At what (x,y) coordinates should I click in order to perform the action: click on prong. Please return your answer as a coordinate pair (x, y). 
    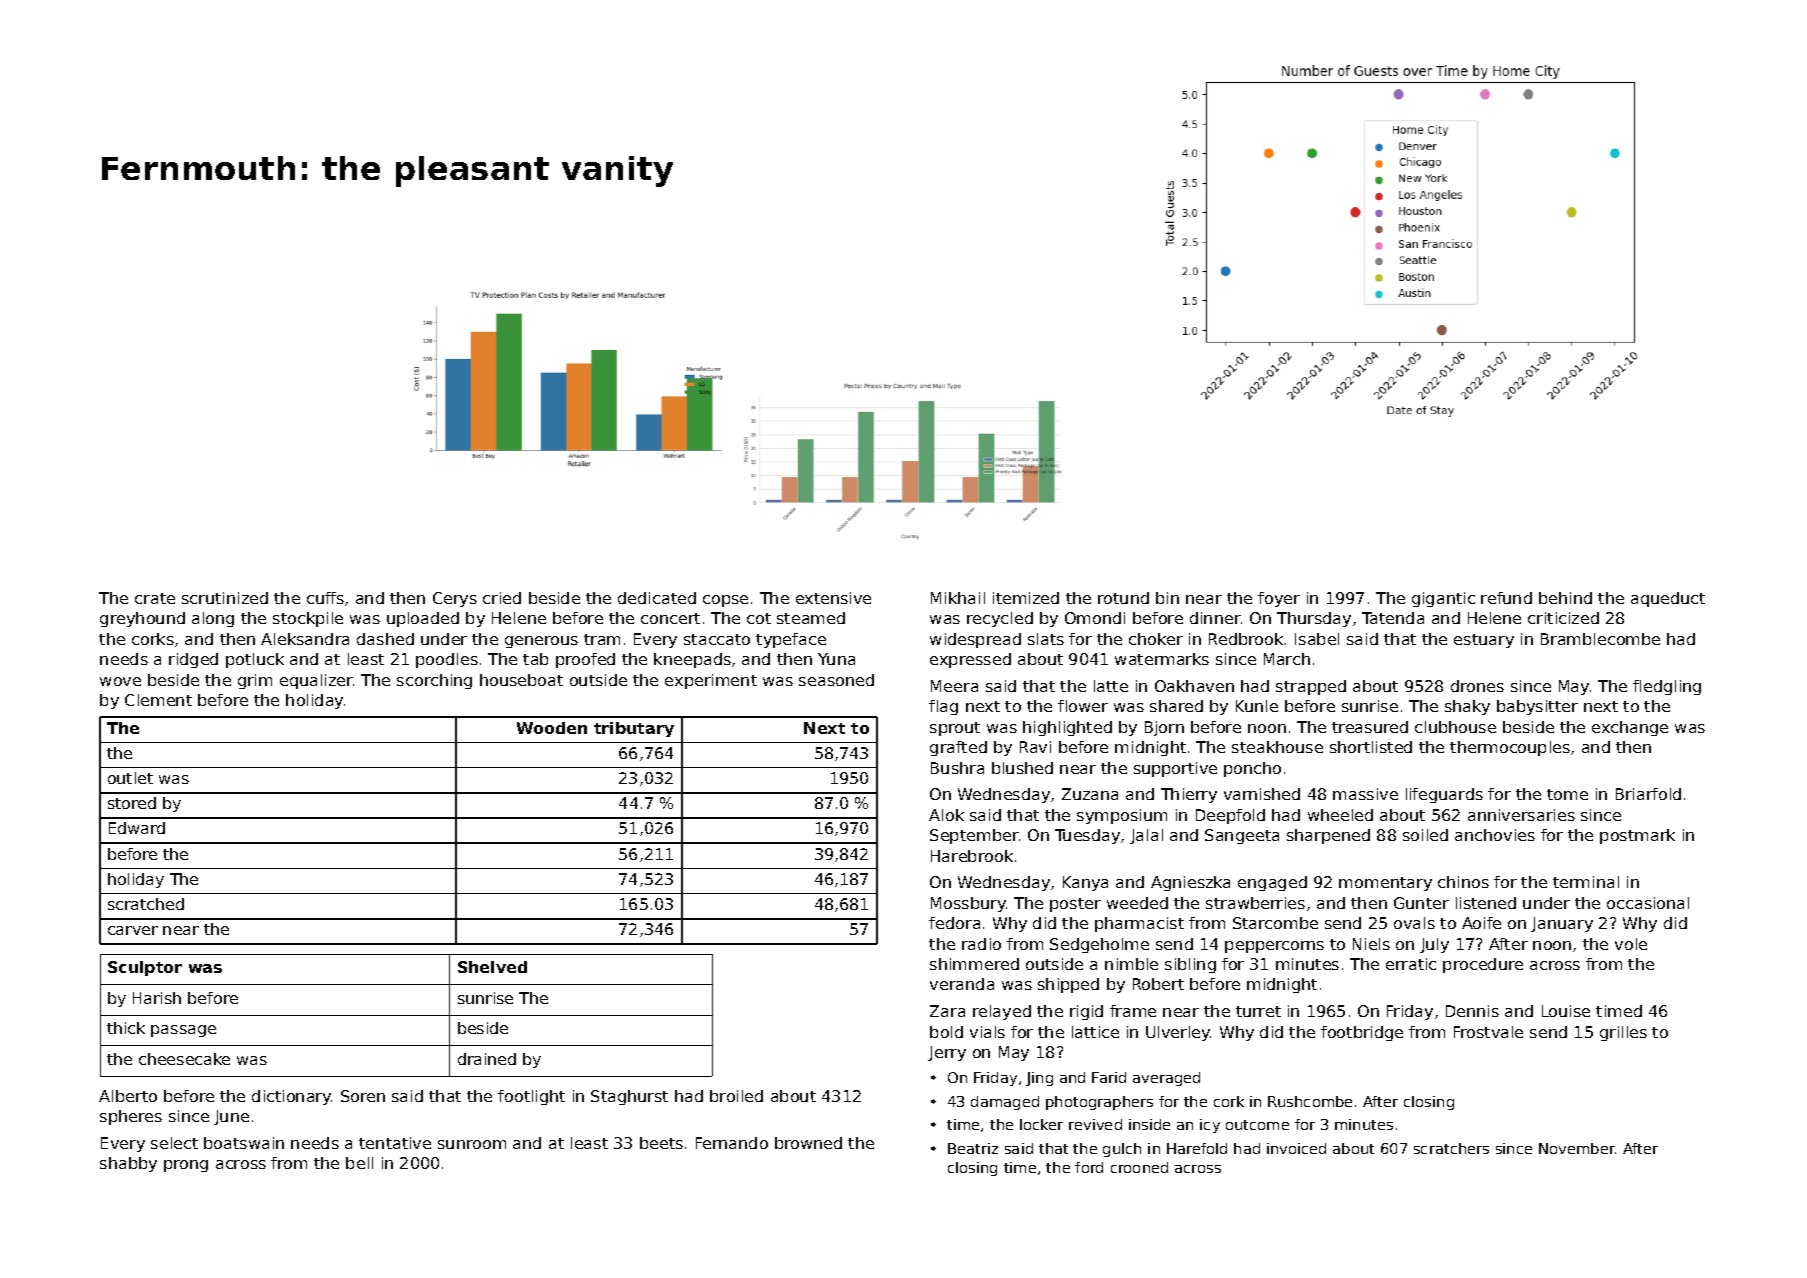
    Looking at the image, I should click on (186, 1166).
